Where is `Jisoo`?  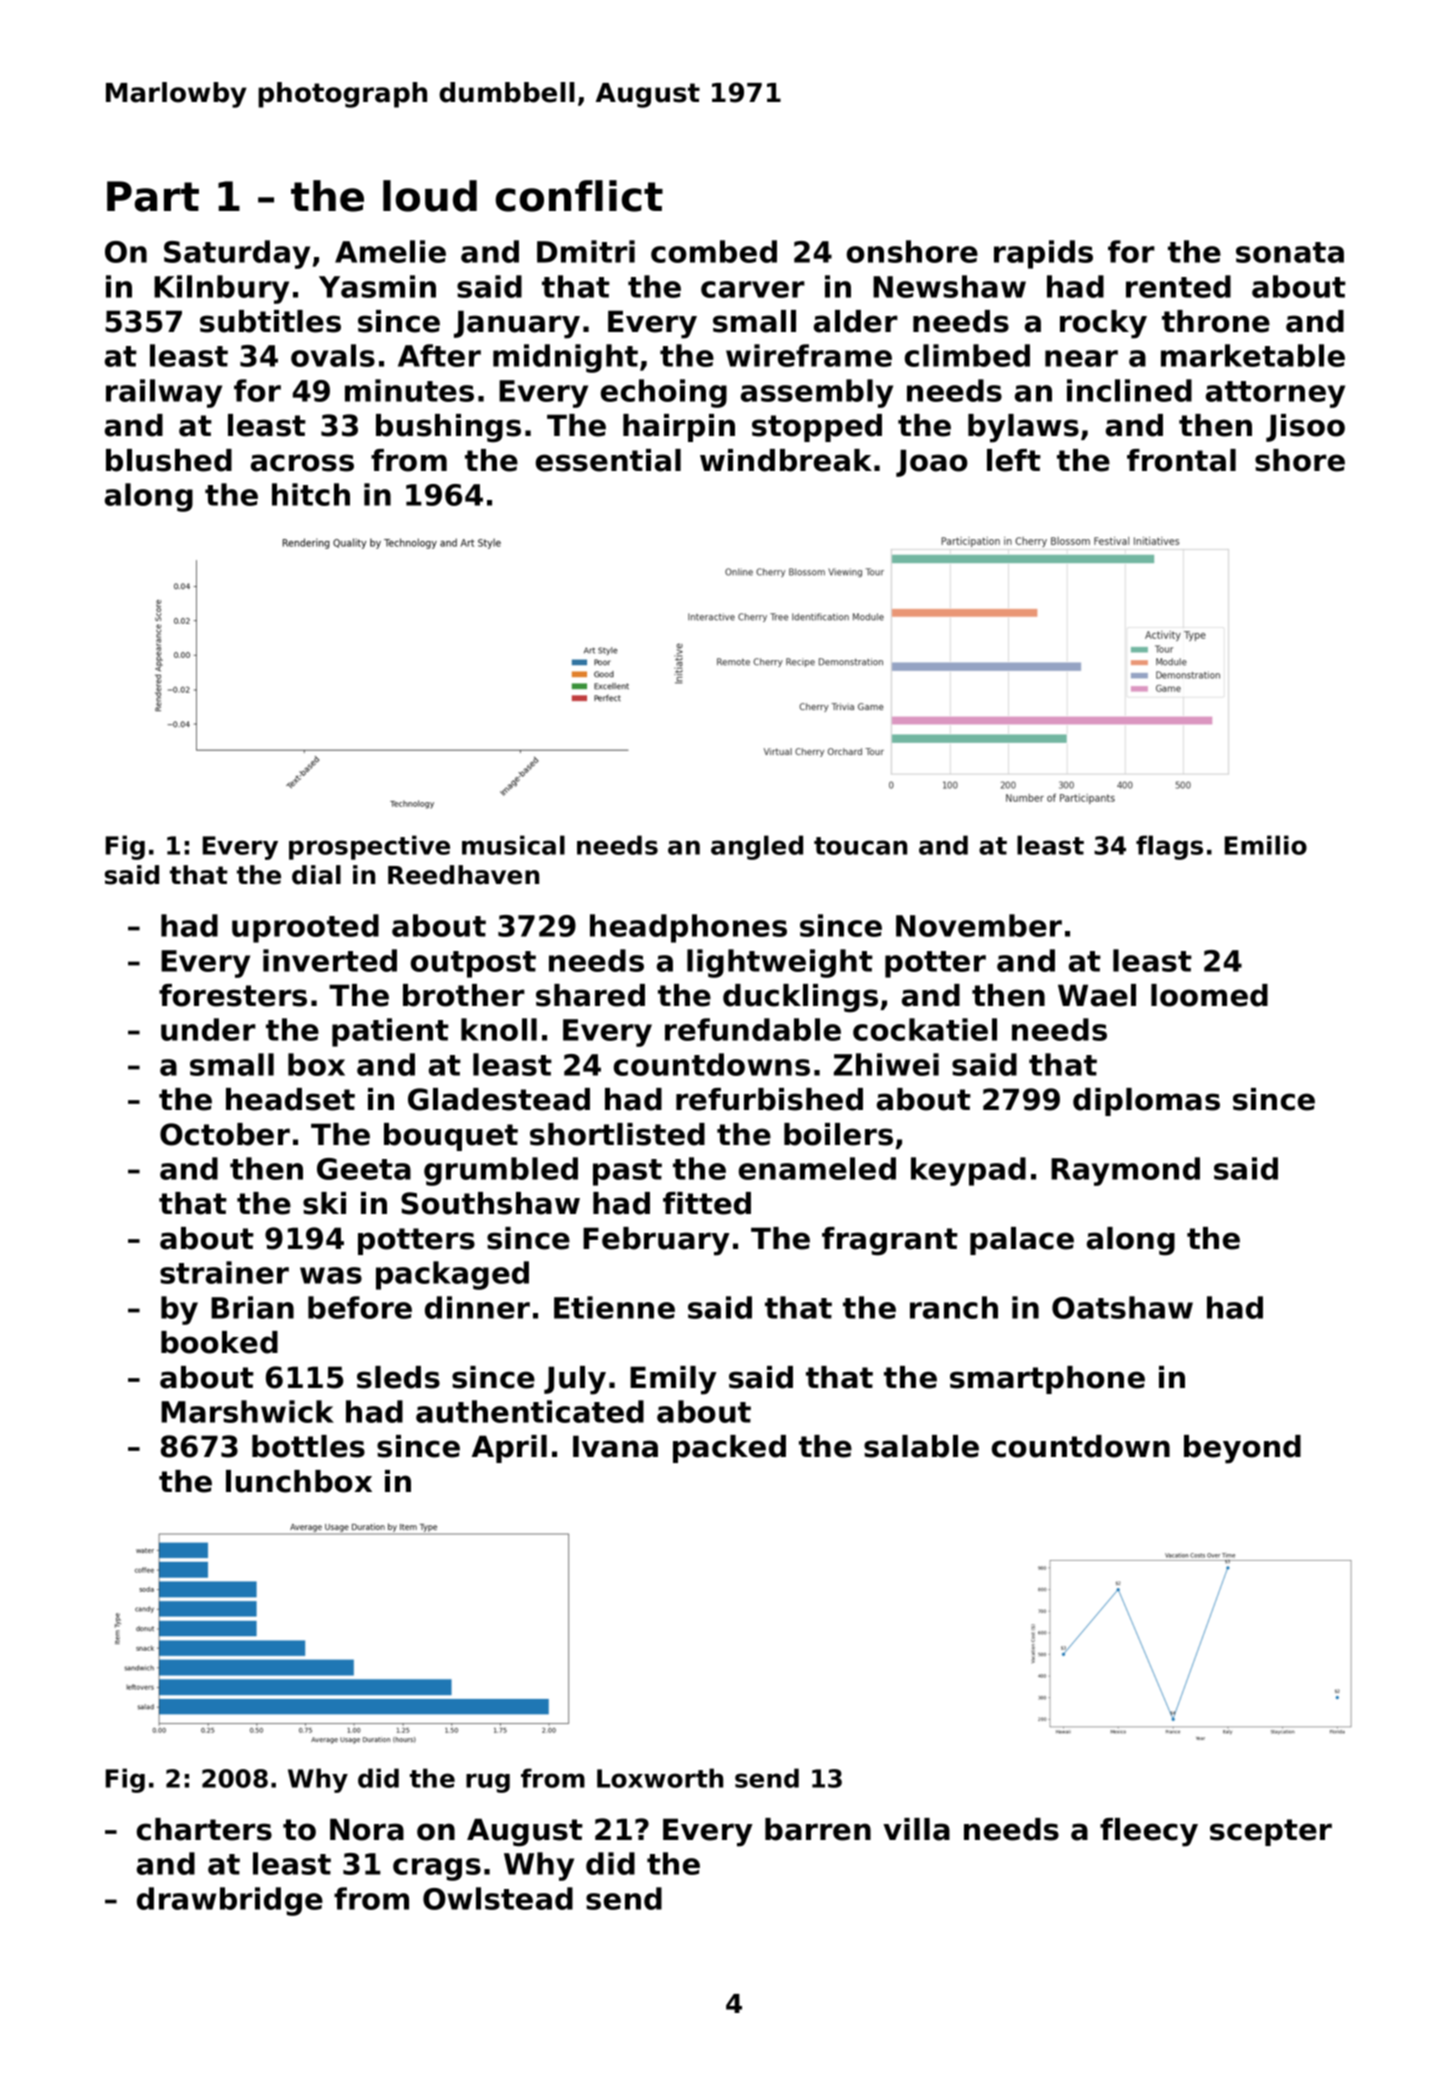 Jisoo is located at coordinates (1305, 428).
